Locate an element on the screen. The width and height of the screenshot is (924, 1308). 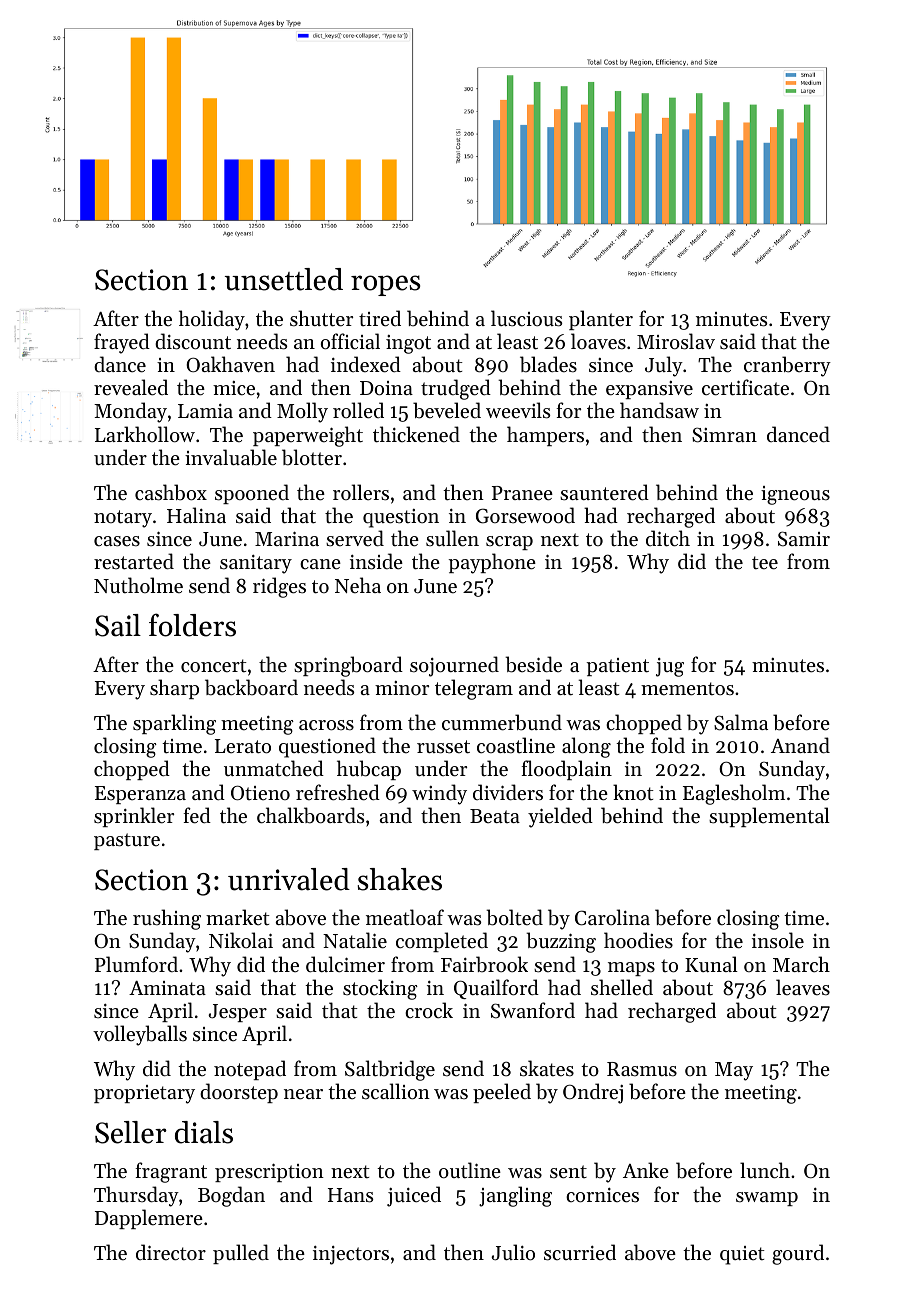
ropes is located at coordinates (385, 285).
